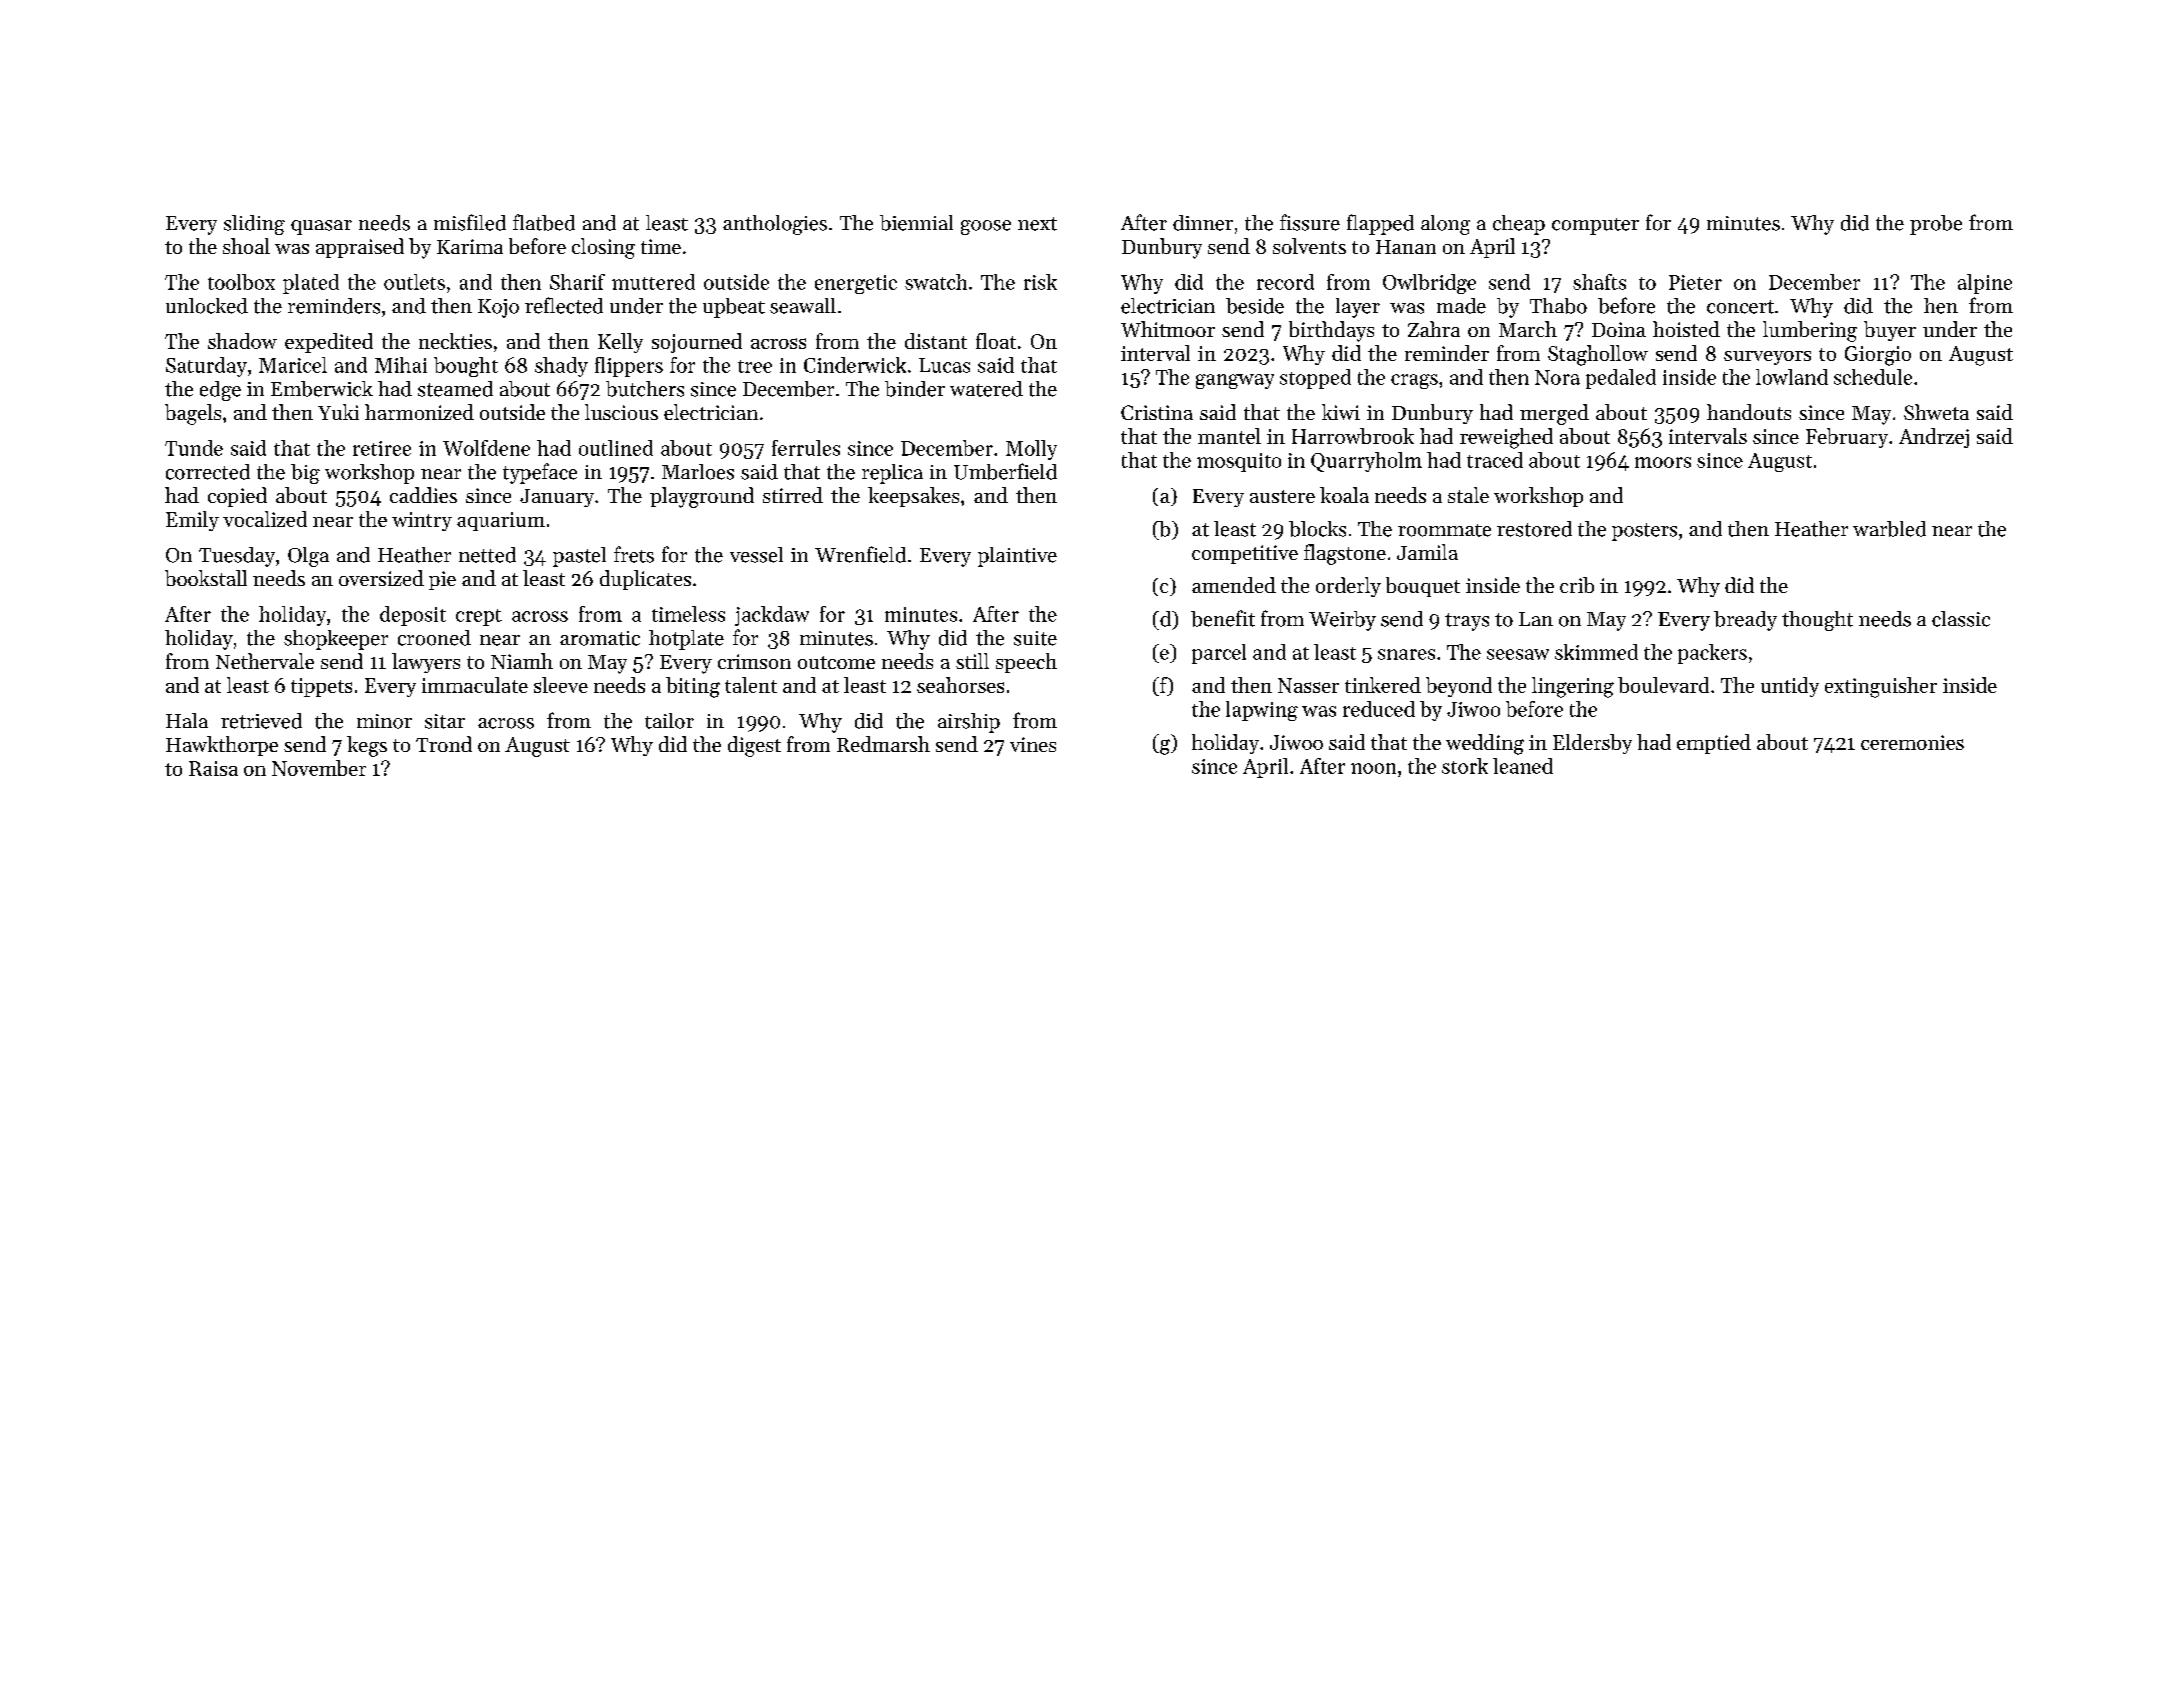 Image resolution: width=2178 pixels, height=1683 pixels. I want to click on probe, so click(1936, 225).
